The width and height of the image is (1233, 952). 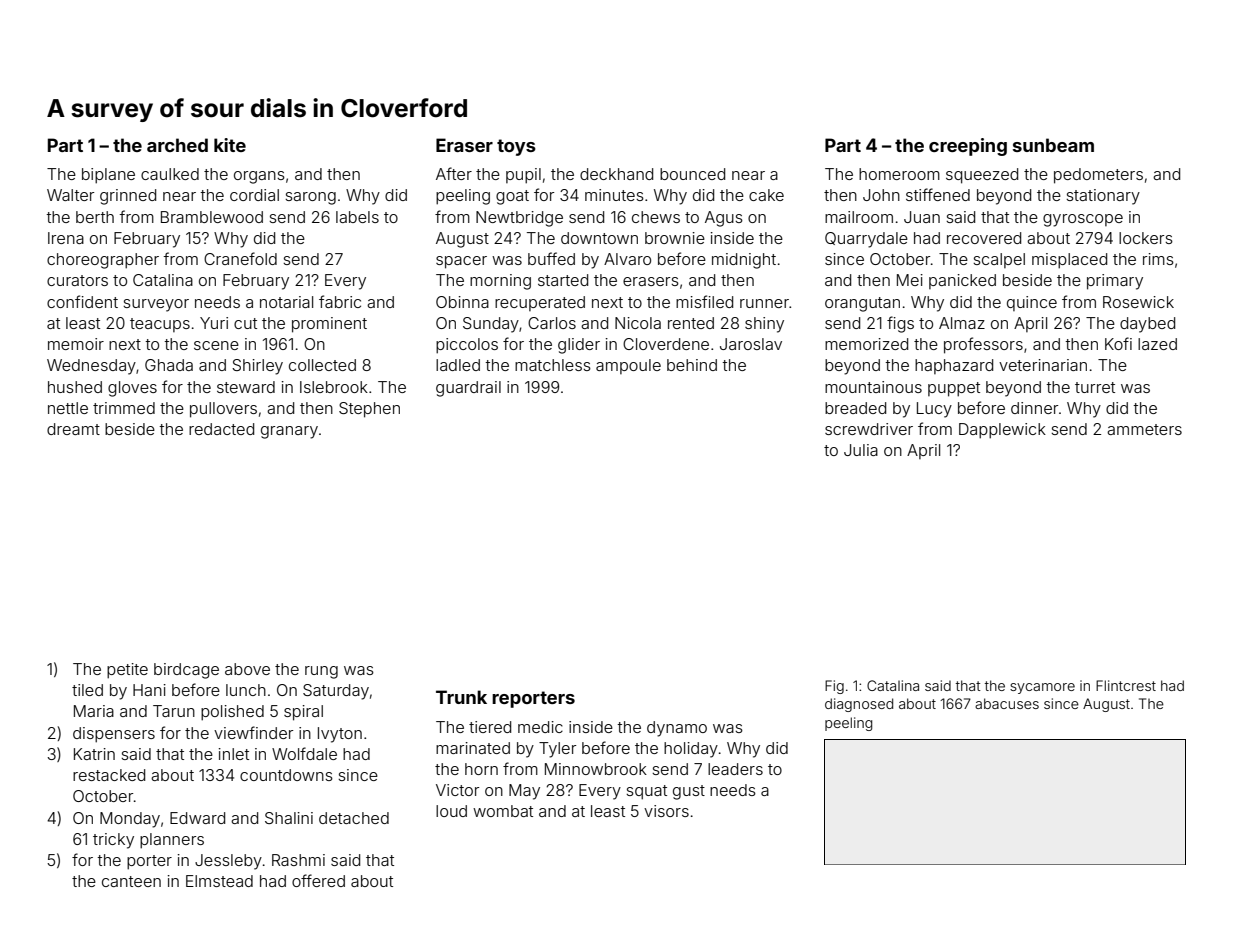 I want to click on organs, so click(x=259, y=177).
